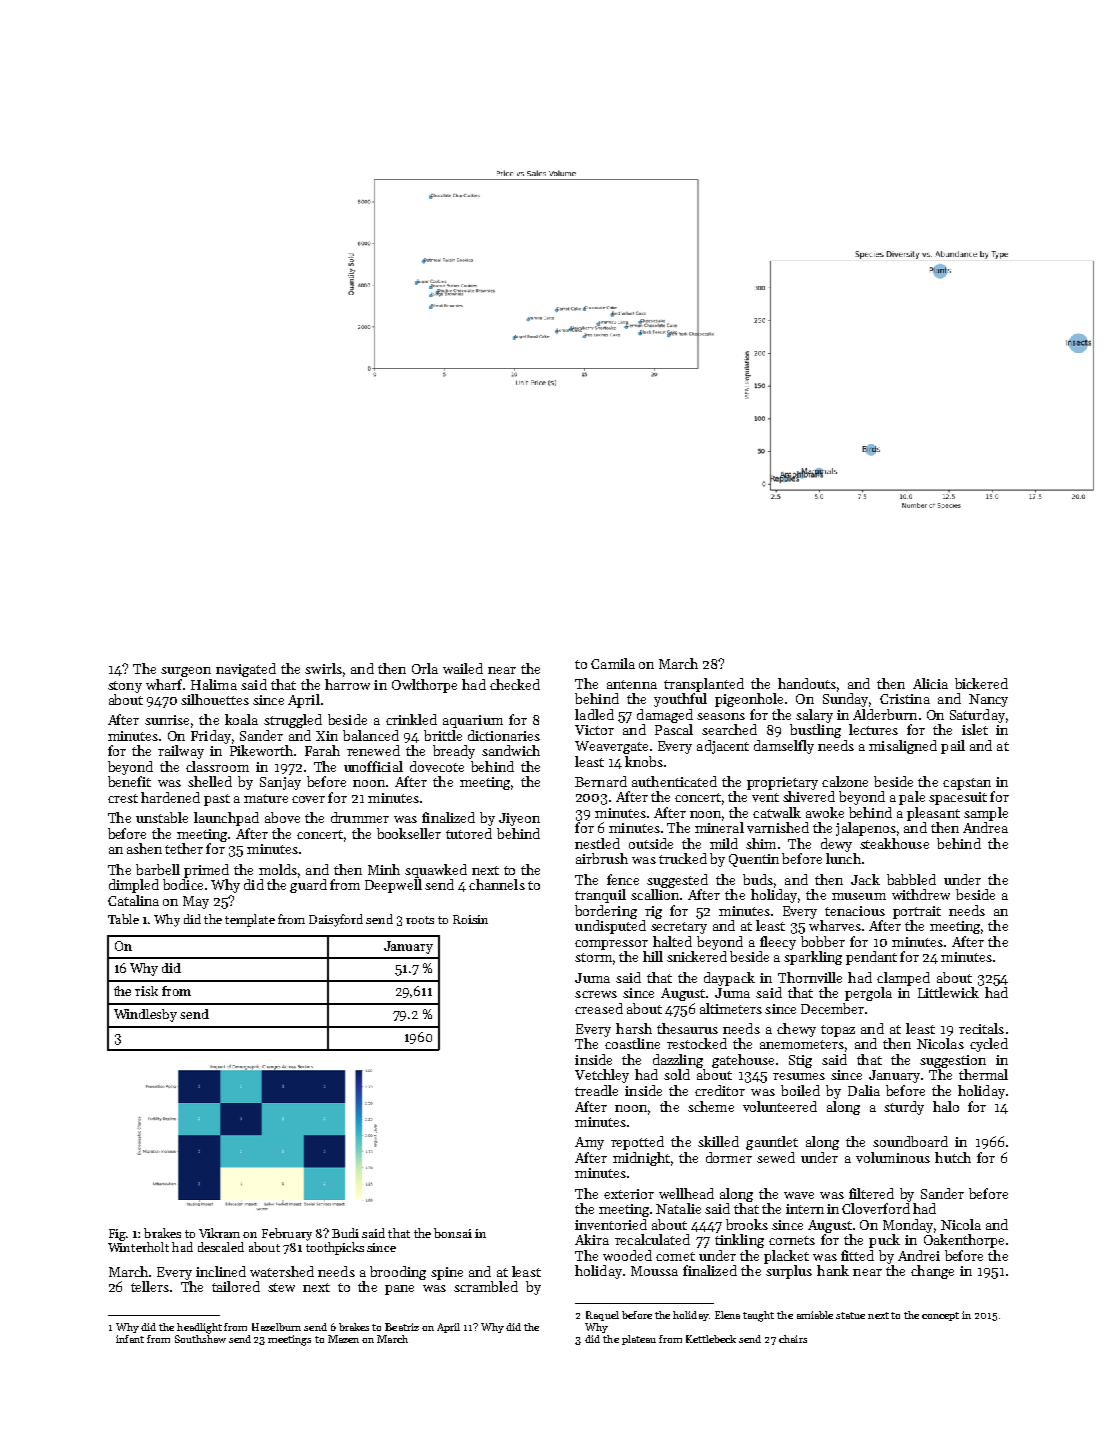 This screenshot has width=1116, height=1444. Describe the element at coordinates (145, 1015) in the screenshot. I see `Windlesby` at that location.
